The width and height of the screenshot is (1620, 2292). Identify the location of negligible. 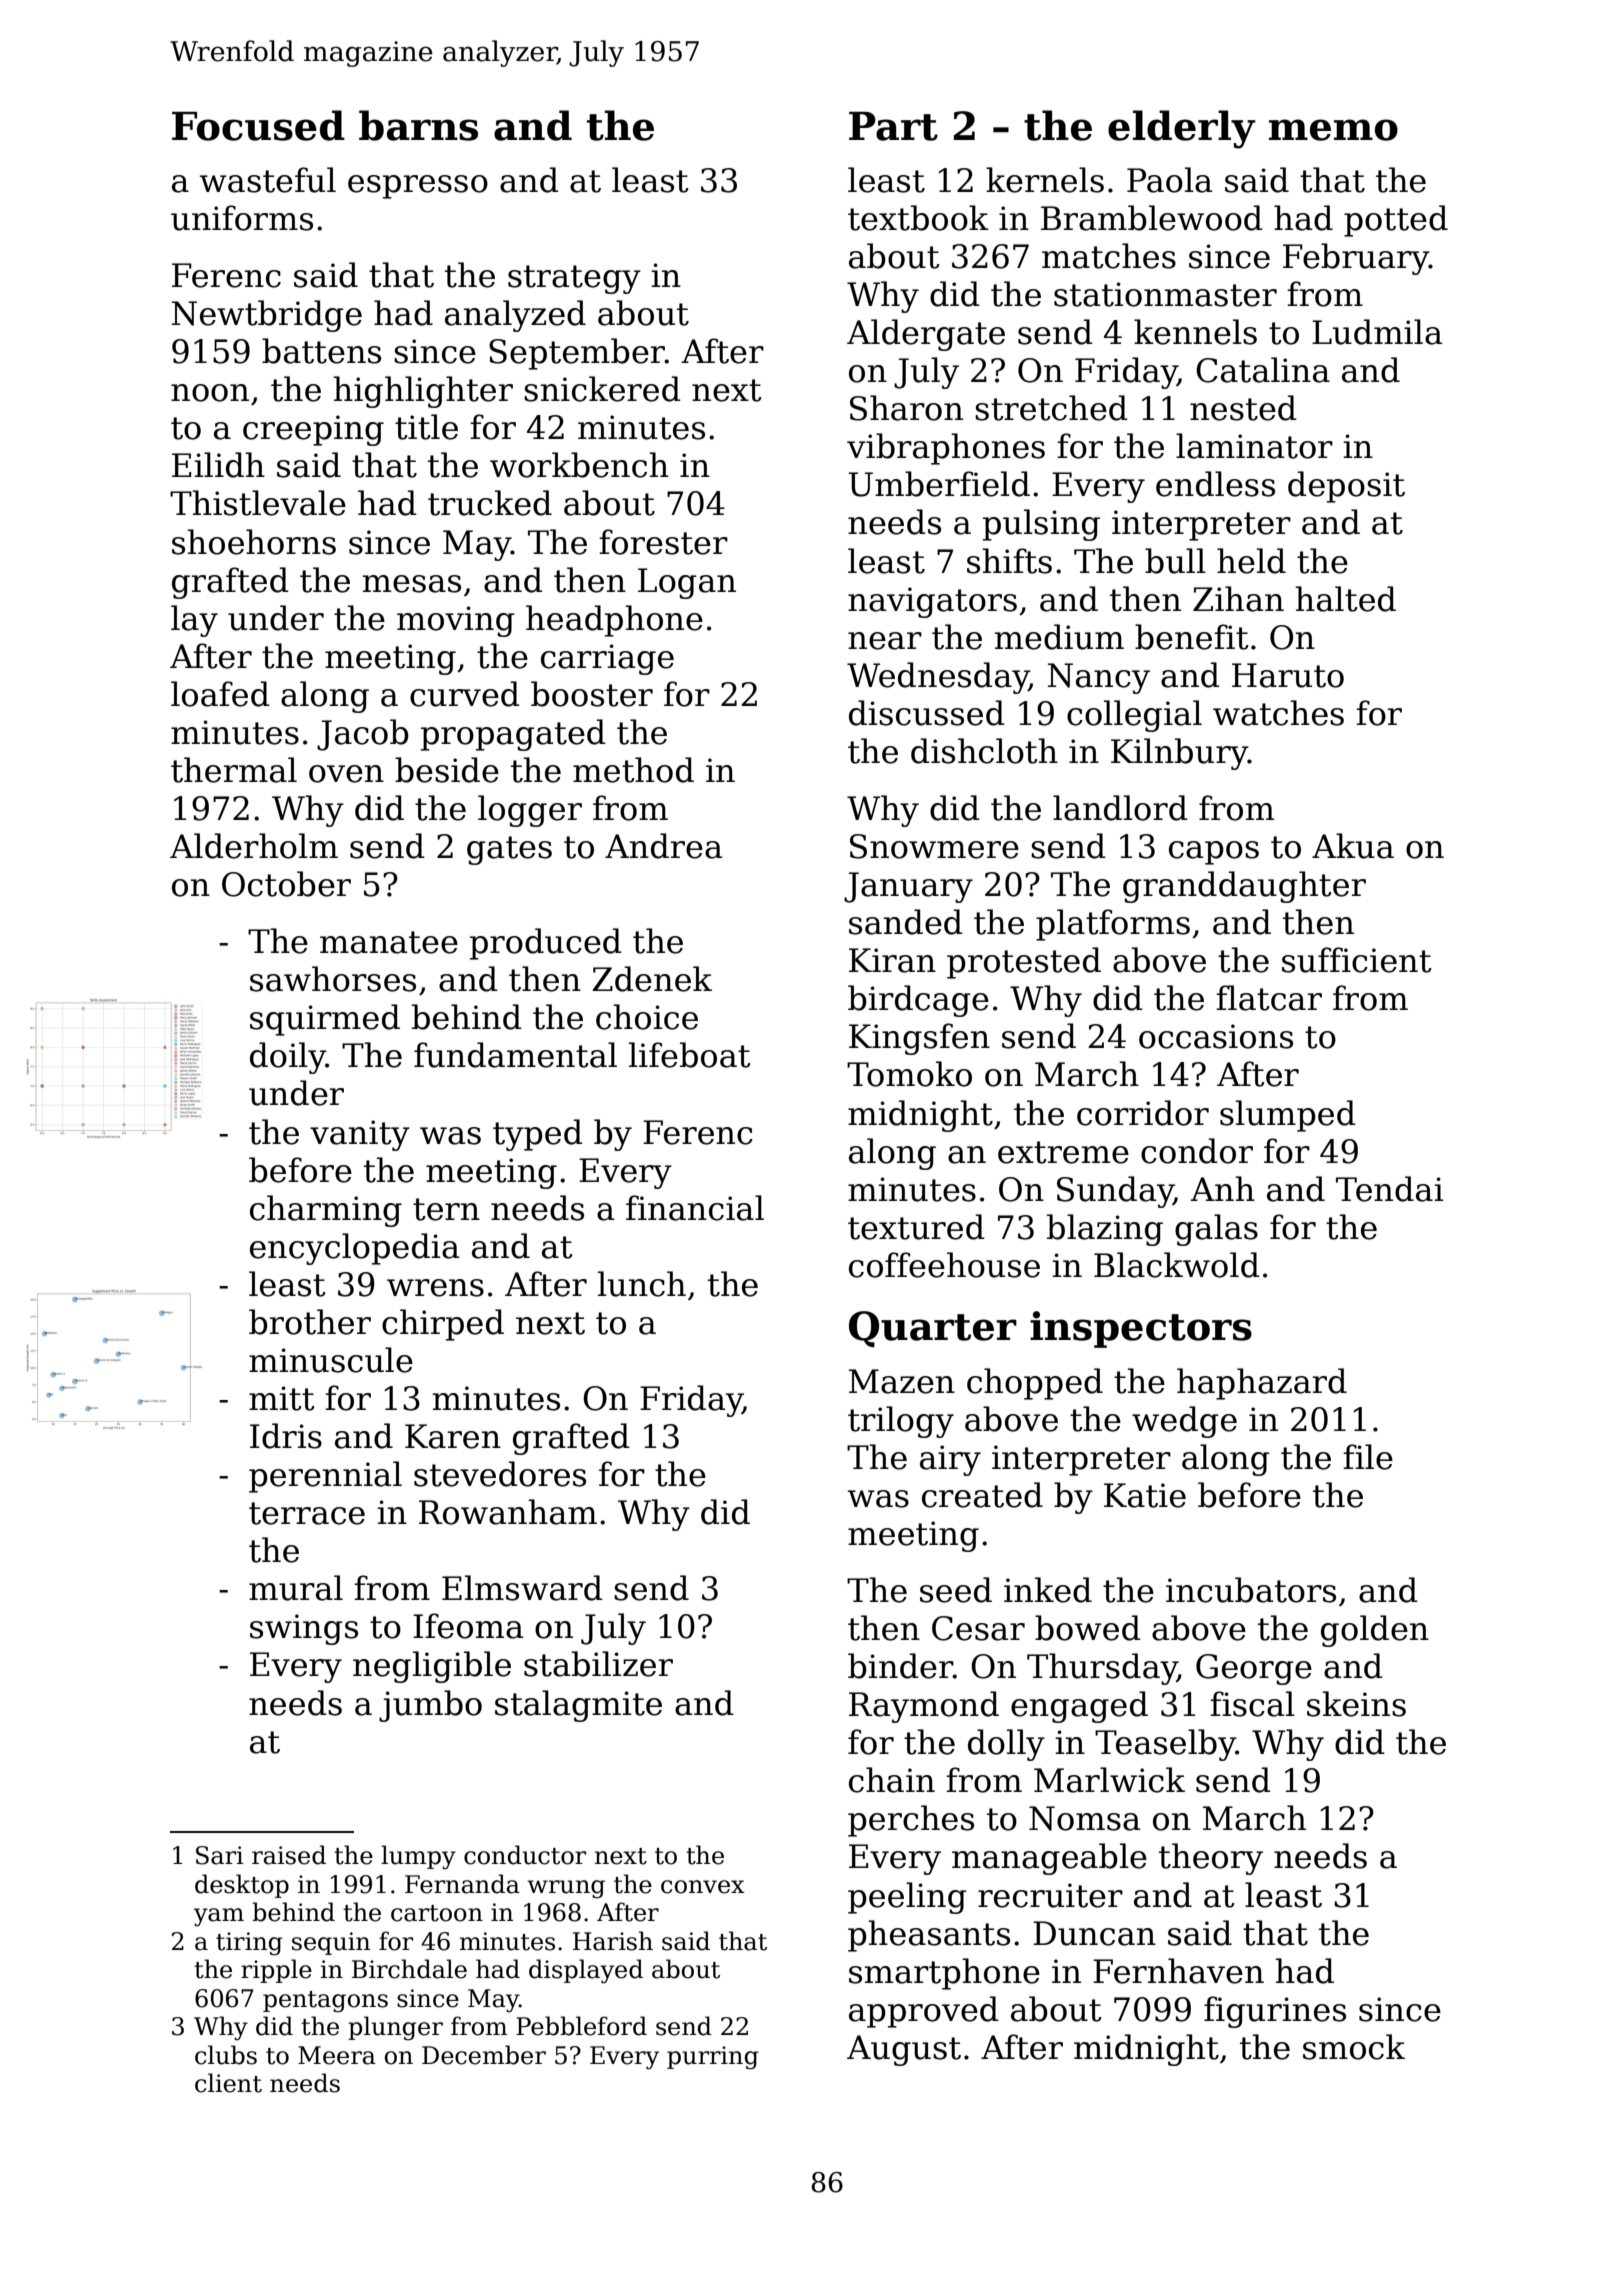
(432, 1667).
